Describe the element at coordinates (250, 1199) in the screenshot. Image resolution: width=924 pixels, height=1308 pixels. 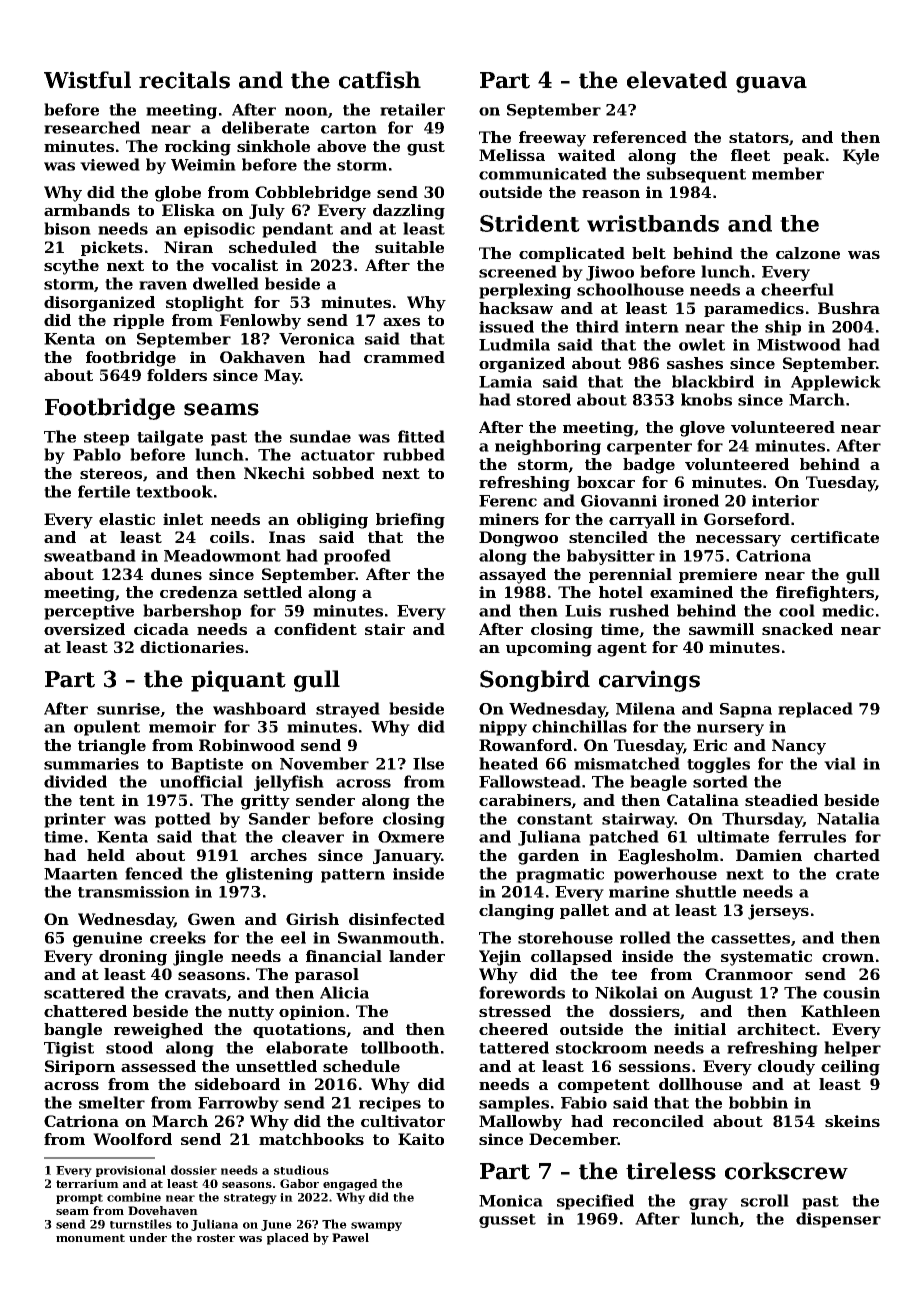
I see `strategy` at that location.
